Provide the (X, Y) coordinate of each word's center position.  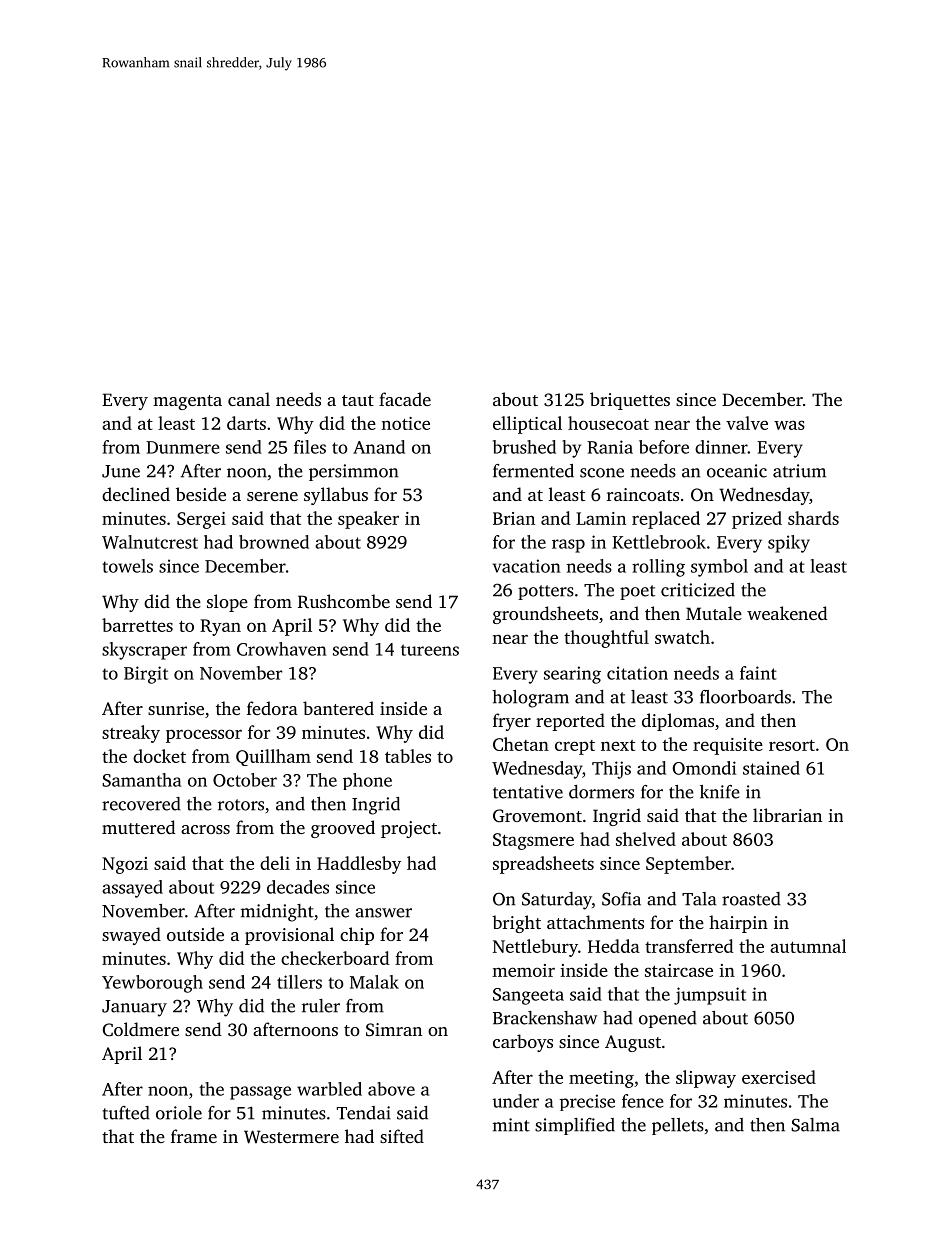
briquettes (630, 401)
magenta (187, 402)
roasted (751, 899)
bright (516, 924)
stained (771, 768)
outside (195, 934)
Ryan (220, 627)
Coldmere (141, 1029)
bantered (338, 708)
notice (405, 423)
